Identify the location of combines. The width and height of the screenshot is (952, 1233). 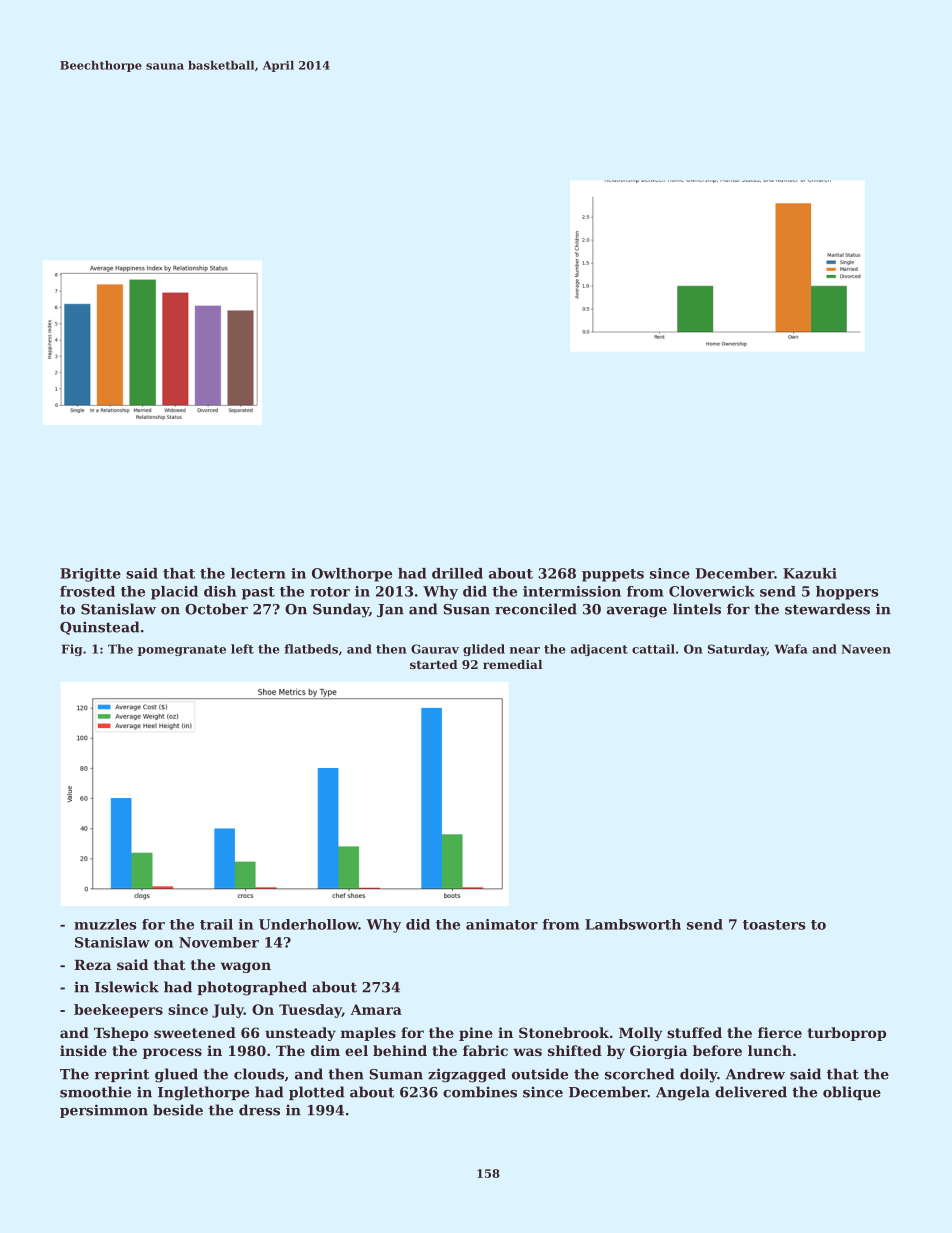
(480, 1092).
